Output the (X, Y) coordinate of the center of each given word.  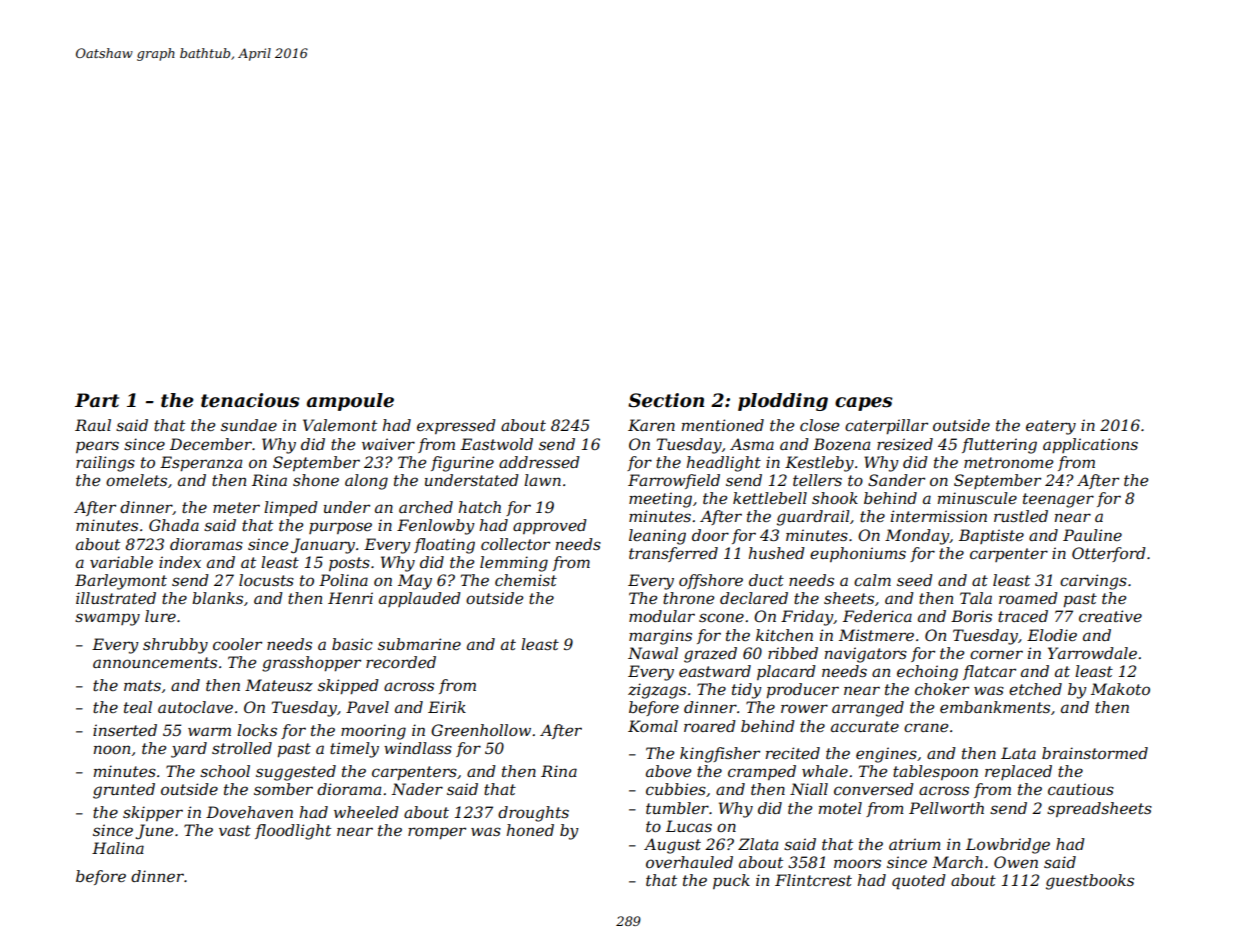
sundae (249, 425)
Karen (651, 425)
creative (1110, 616)
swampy (107, 619)
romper (437, 833)
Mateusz (279, 685)
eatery (1051, 427)
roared (710, 726)
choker (942, 689)
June (154, 831)
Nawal (653, 653)
